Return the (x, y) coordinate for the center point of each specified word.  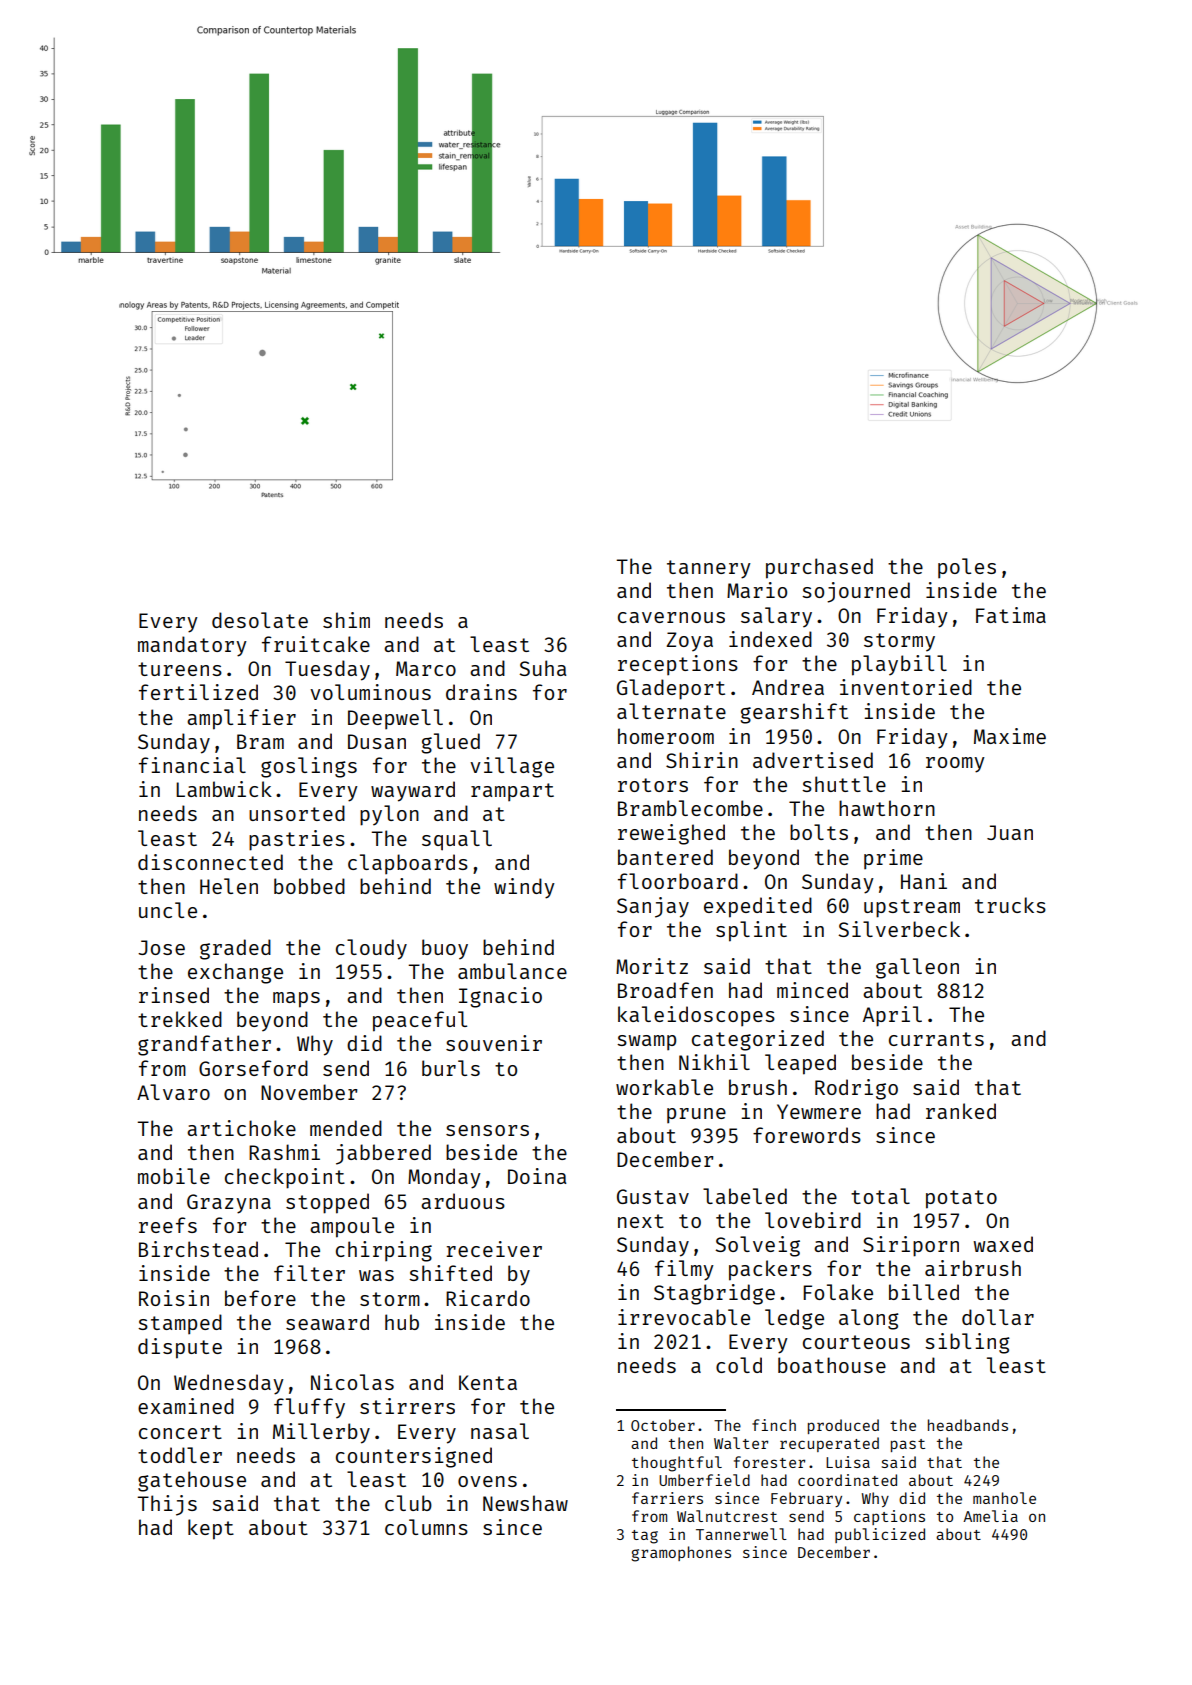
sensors (487, 1130)
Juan (1010, 832)
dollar (998, 1317)
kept (211, 1529)
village (512, 767)
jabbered (383, 1154)
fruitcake (316, 644)
